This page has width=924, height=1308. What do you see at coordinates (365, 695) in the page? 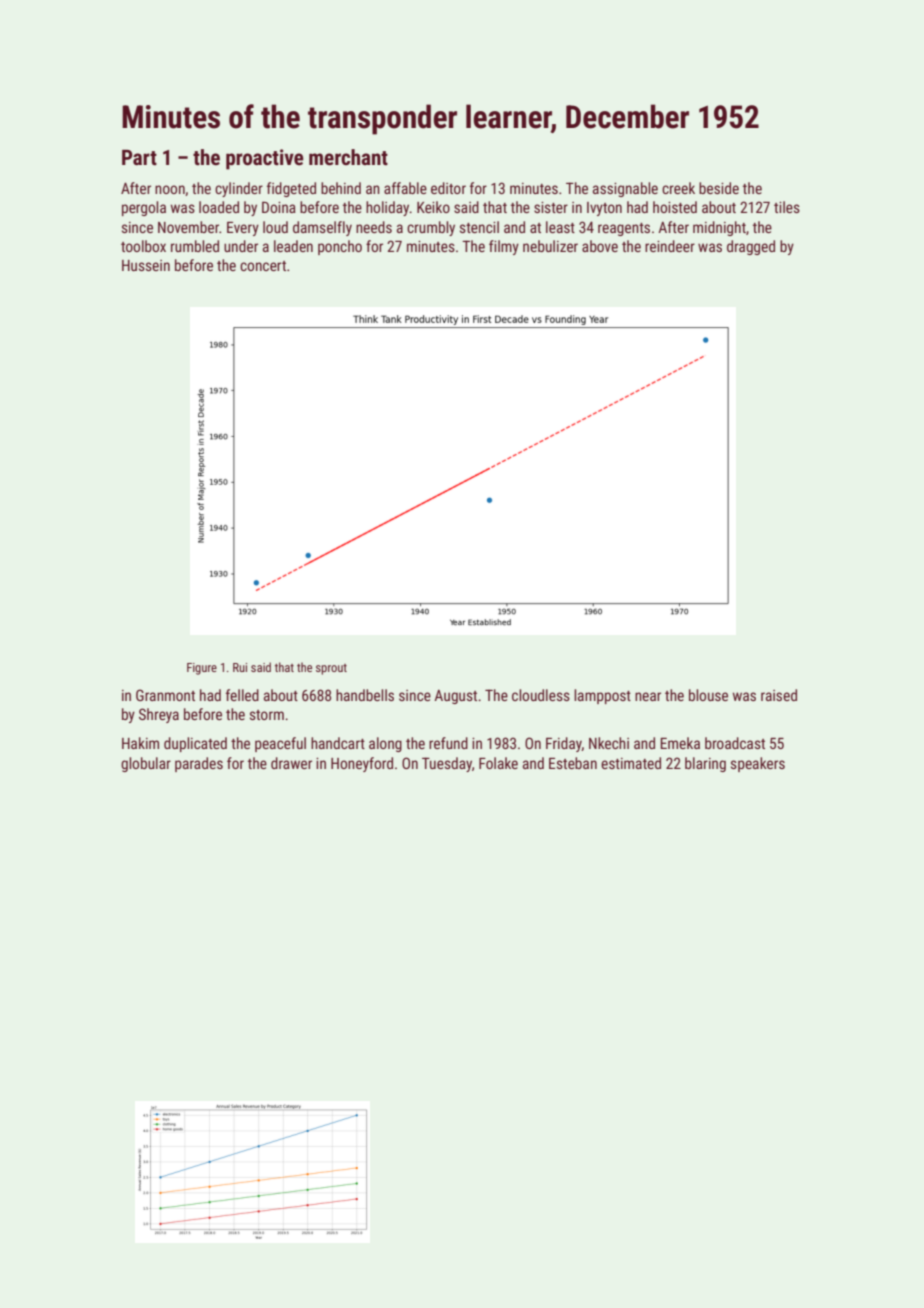
I see `handbells` at bounding box center [365, 695].
